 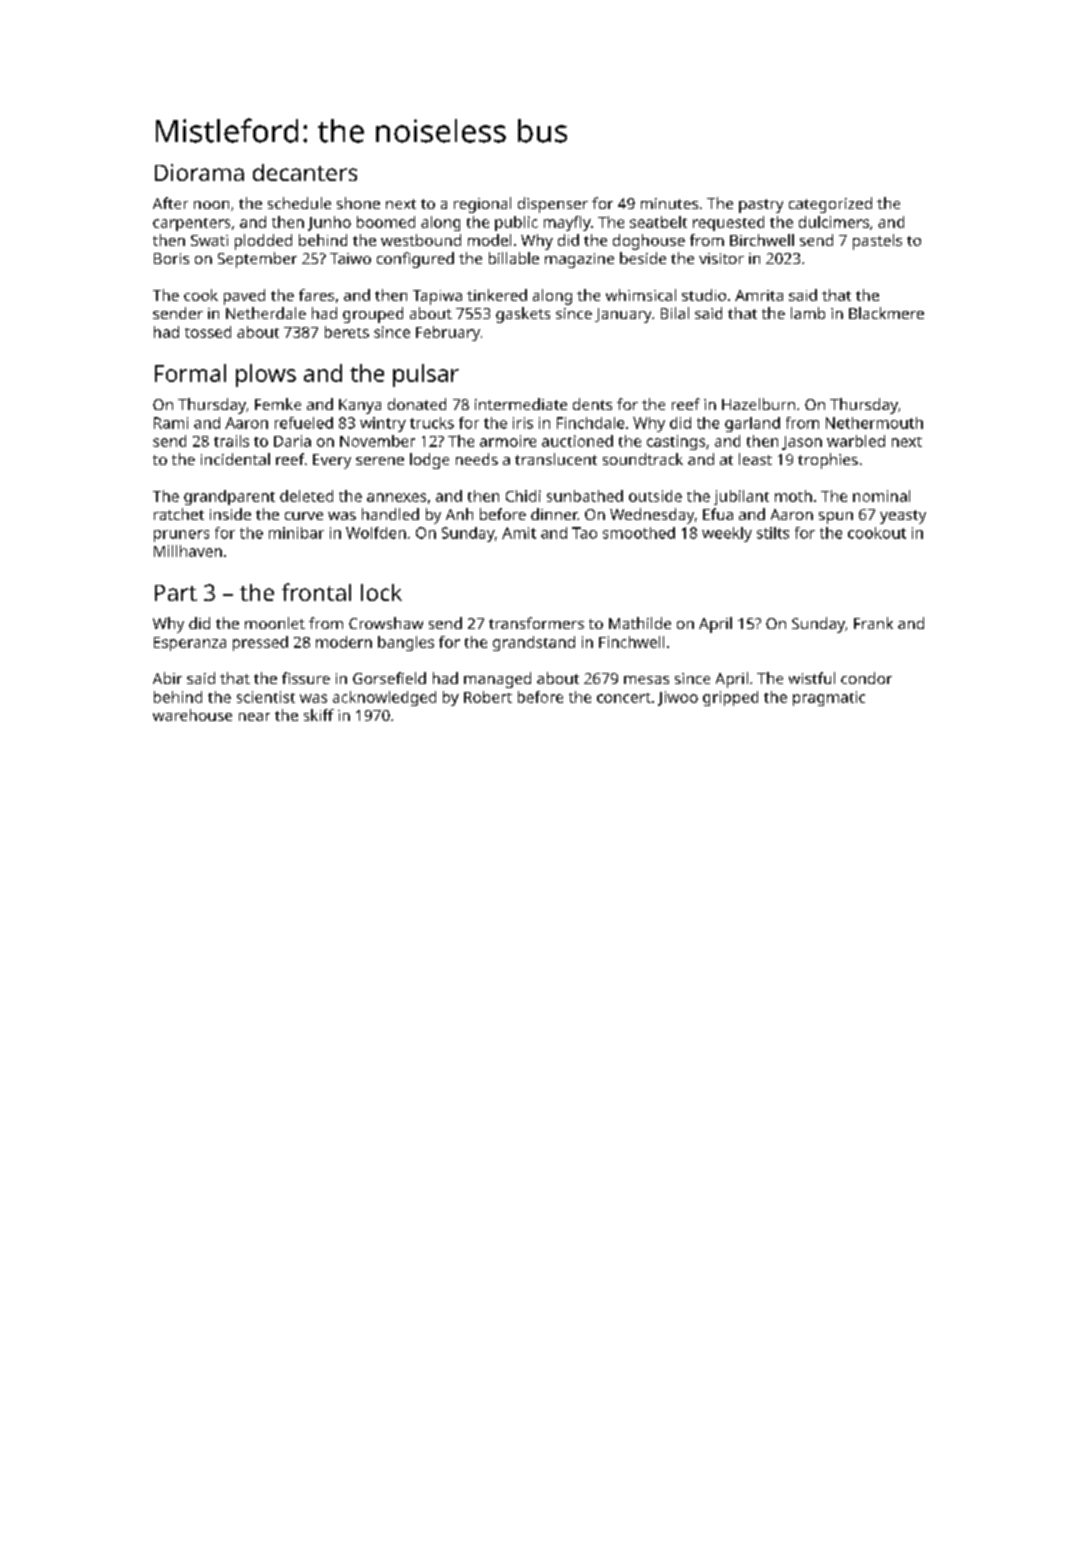 What do you see at coordinates (389, 678) in the page?
I see `Gorsefield` at bounding box center [389, 678].
